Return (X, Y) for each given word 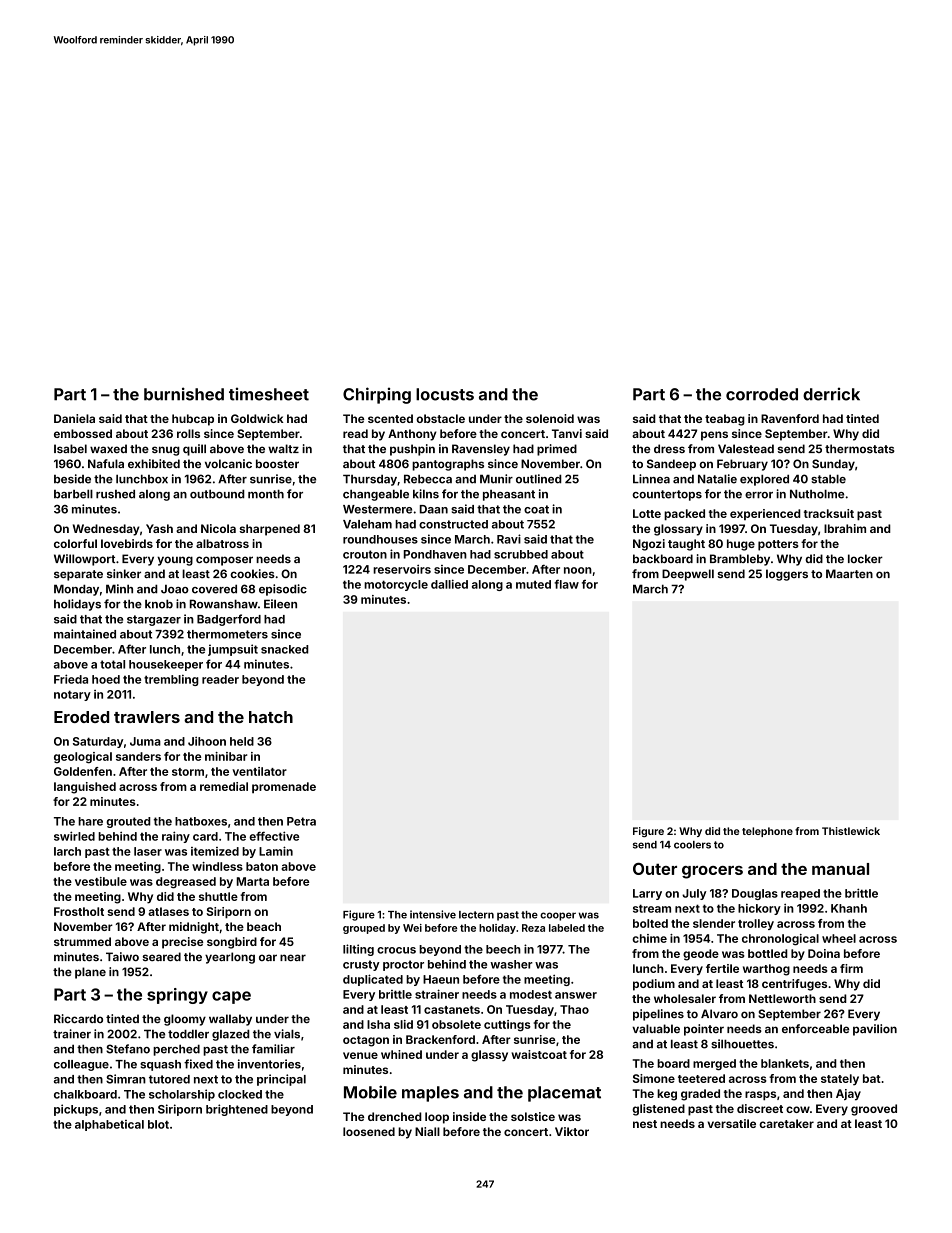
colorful (75, 543)
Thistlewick (851, 831)
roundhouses (380, 539)
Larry (647, 894)
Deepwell (688, 575)
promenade (284, 787)
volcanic (228, 463)
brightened (237, 1110)
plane (90, 973)
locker (865, 558)
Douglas (755, 894)
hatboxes (201, 821)
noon (578, 570)
